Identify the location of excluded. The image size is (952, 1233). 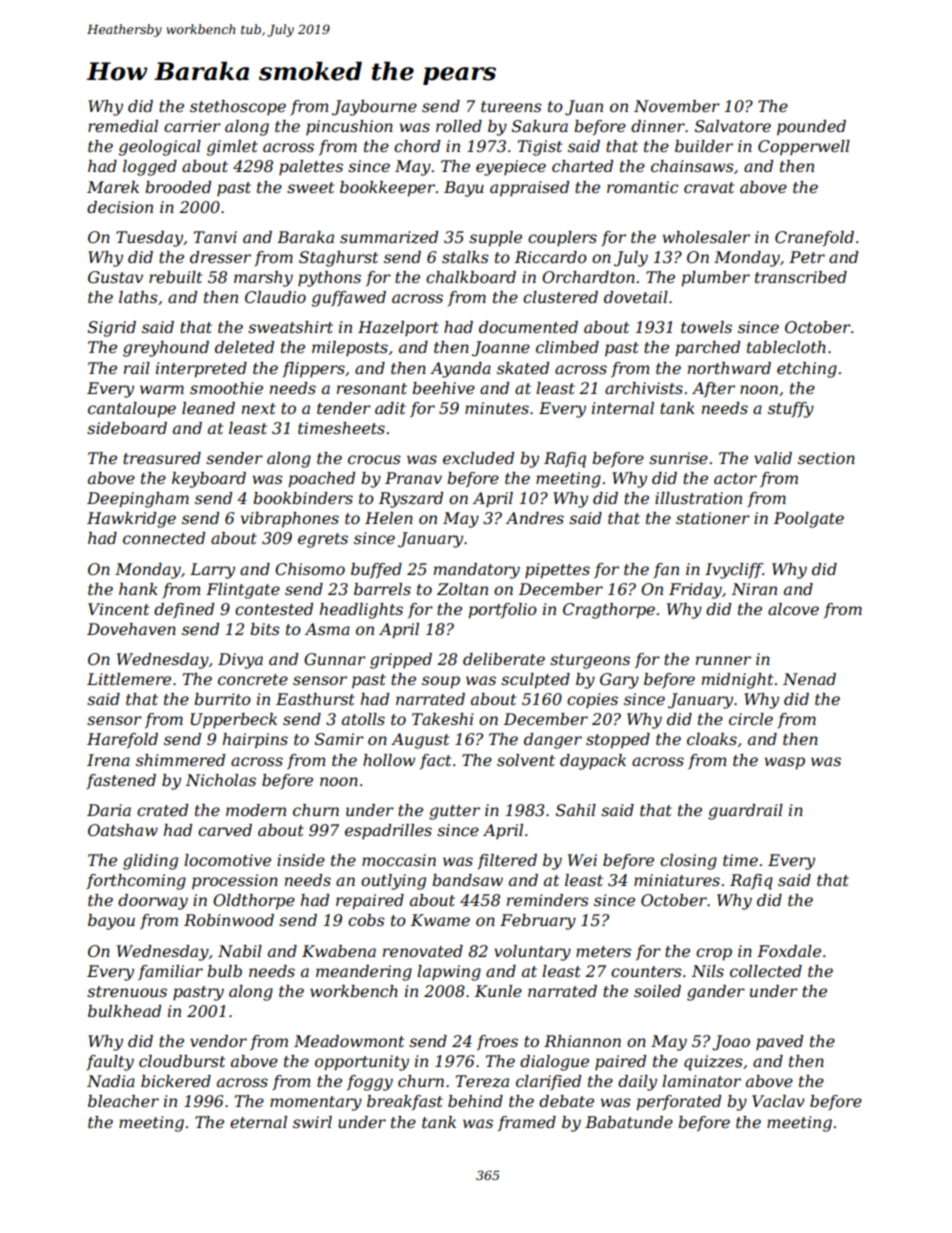
(478, 458).
